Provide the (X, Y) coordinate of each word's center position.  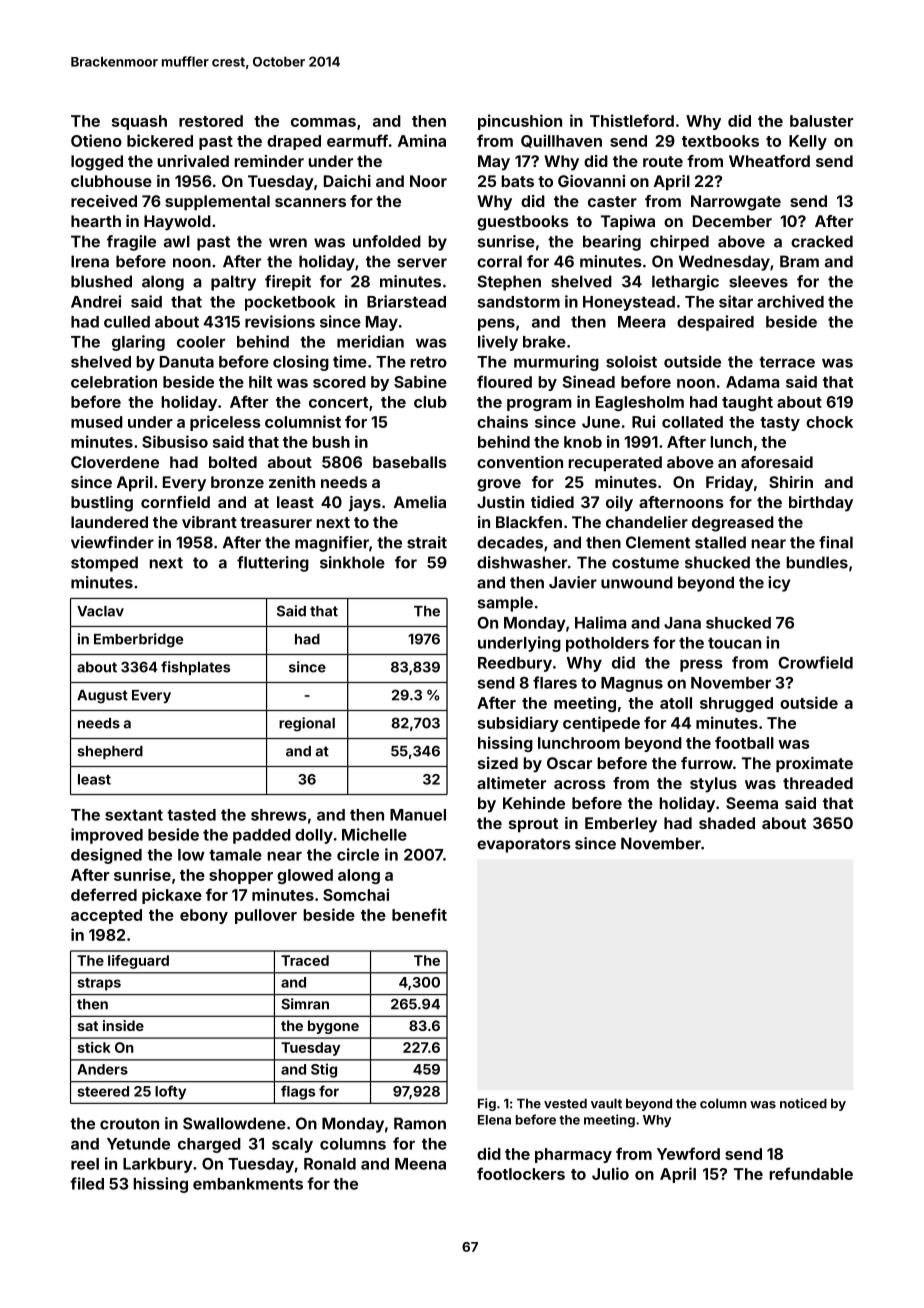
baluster (821, 121)
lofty (170, 1092)
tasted (191, 815)
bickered (160, 140)
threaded (818, 783)
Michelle (374, 834)
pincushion (520, 122)
